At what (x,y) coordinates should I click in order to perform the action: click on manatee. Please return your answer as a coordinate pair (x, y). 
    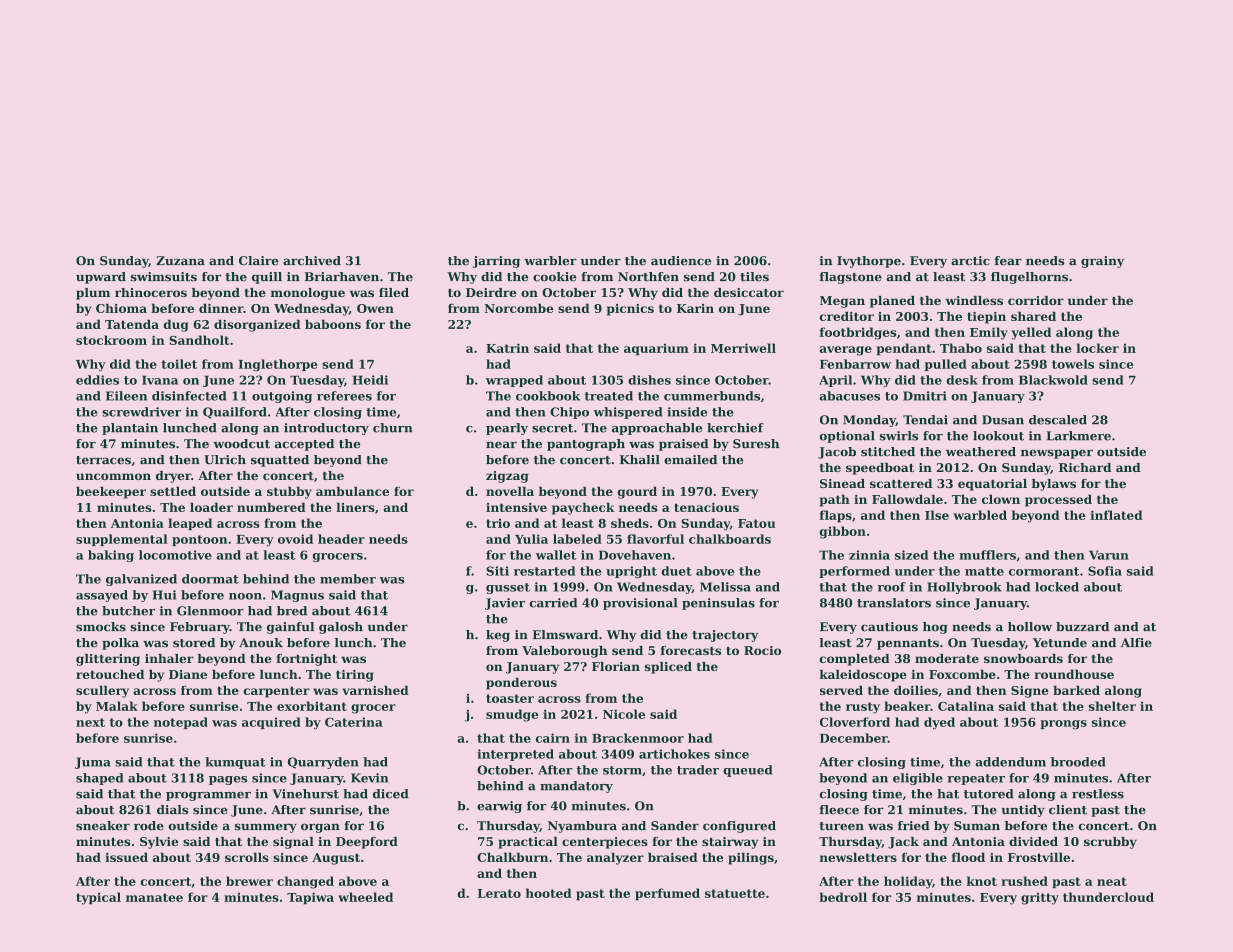
    Looking at the image, I should click on (154, 897).
